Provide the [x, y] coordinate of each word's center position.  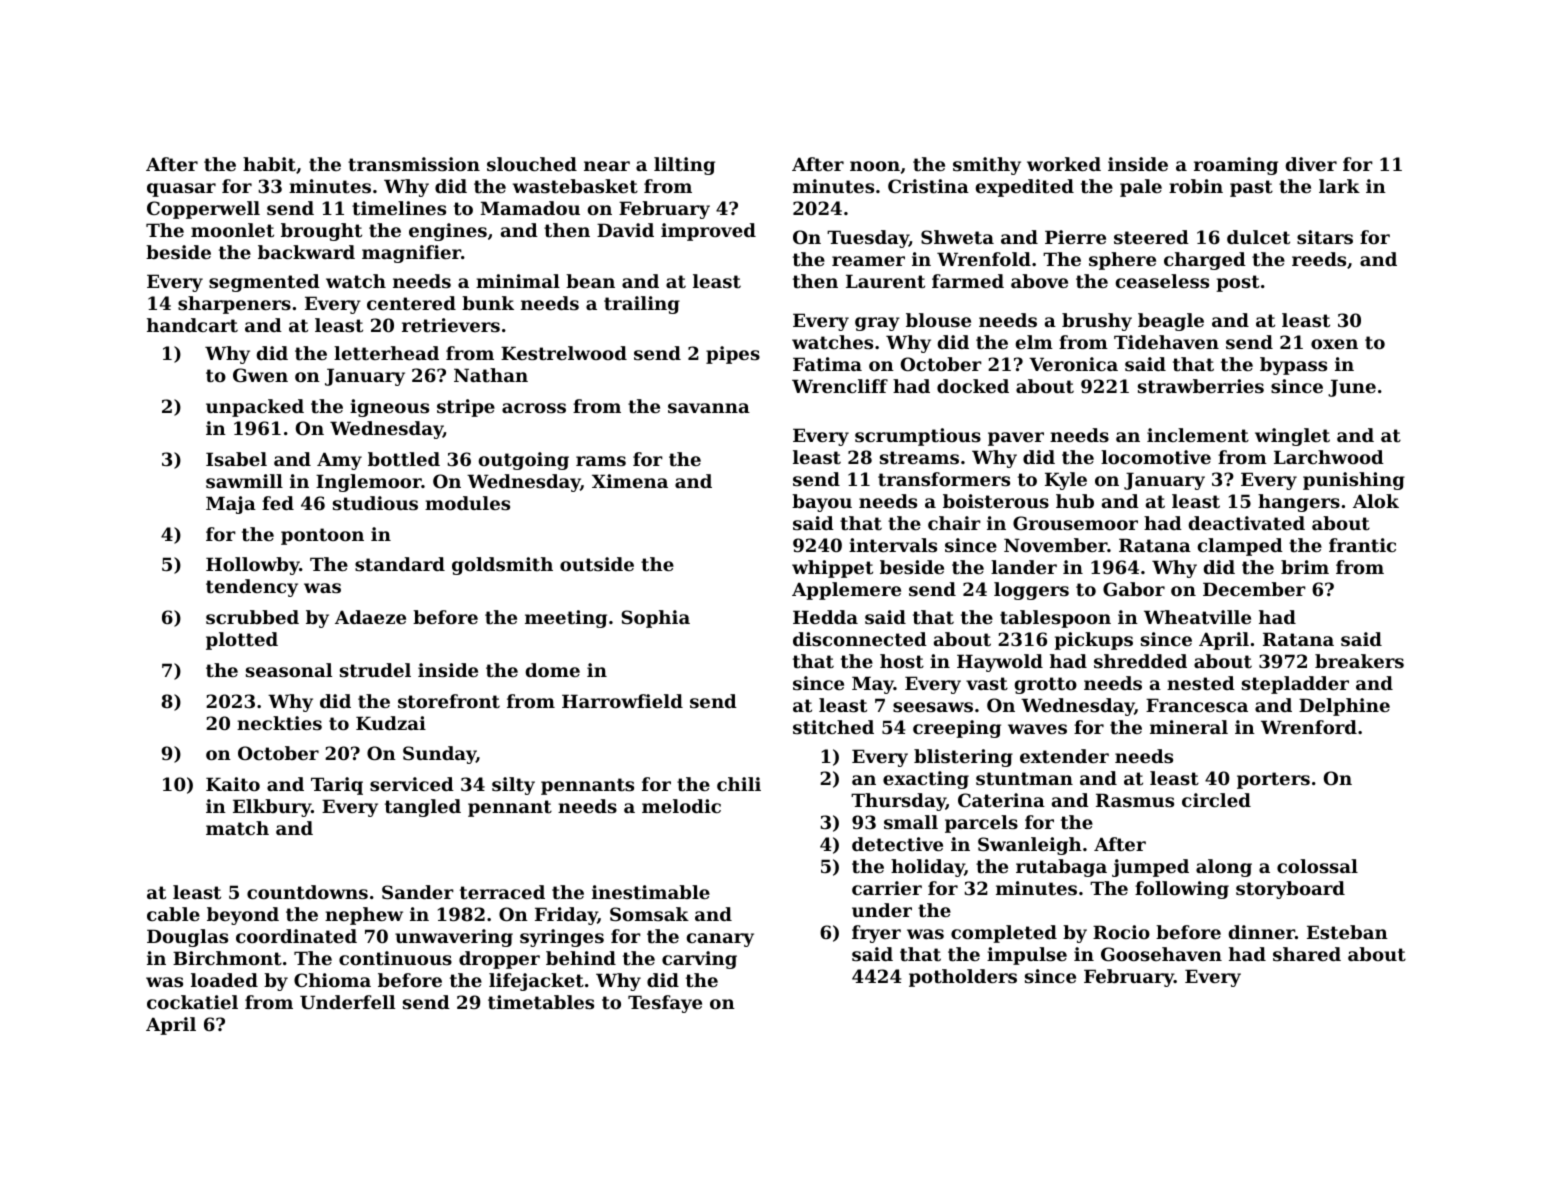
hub [1075, 501]
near [607, 166]
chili [739, 784]
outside [597, 564]
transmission [414, 164]
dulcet [1258, 237]
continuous [395, 958]
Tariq [337, 786]
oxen [1334, 344]
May [873, 685]
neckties [279, 723]
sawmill [244, 481]
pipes [733, 355]
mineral [1189, 727]
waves [1037, 729]
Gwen [260, 375]
